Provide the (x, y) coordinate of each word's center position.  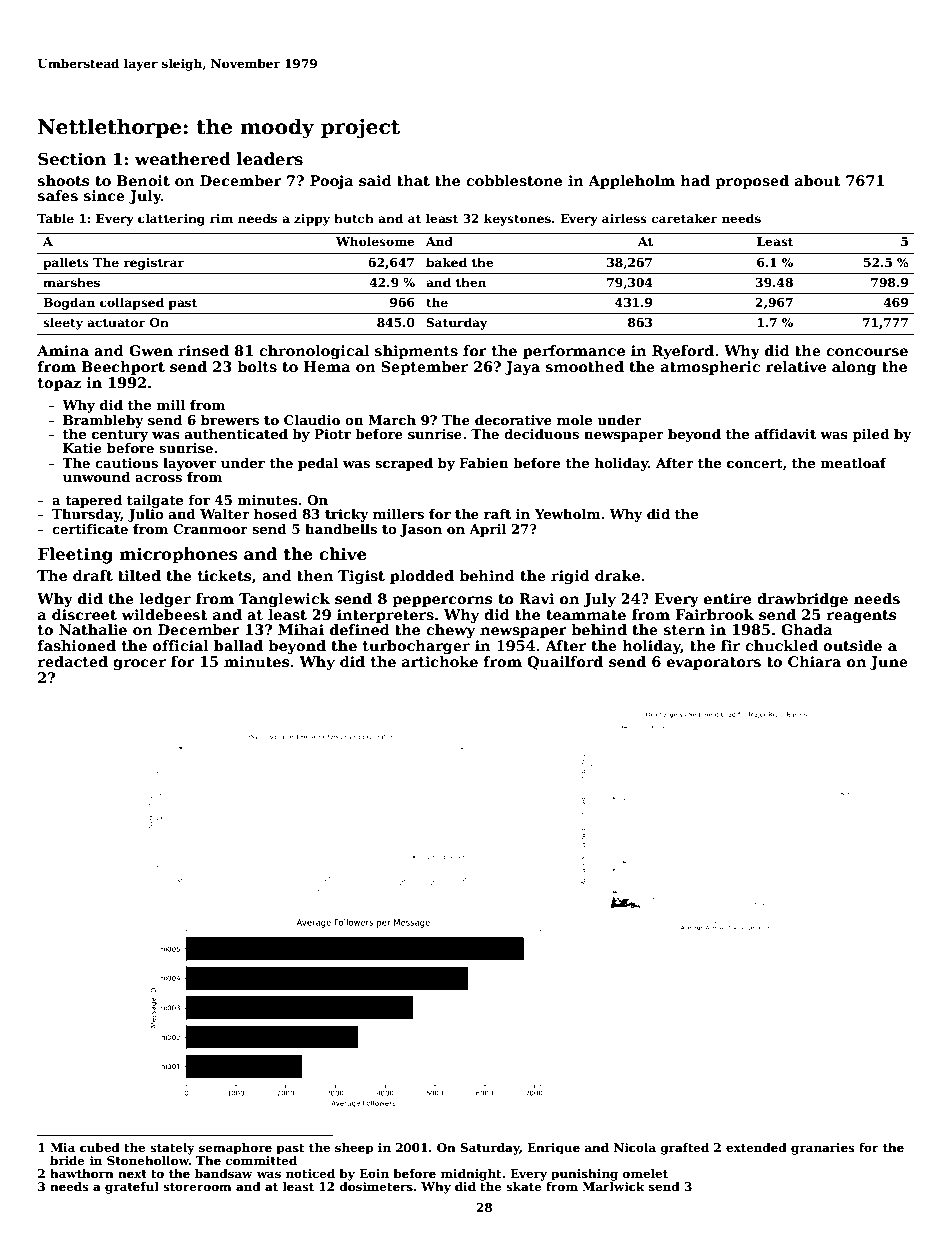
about (818, 180)
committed (261, 1160)
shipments (416, 352)
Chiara (814, 661)
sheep (354, 1149)
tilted (139, 575)
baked (446, 262)
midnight (471, 1175)
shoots (63, 180)
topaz (59, 384)
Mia (62, 1147)
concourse (867, 352)
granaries (823, 1149)
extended (756, 1147)
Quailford (565, 663)
